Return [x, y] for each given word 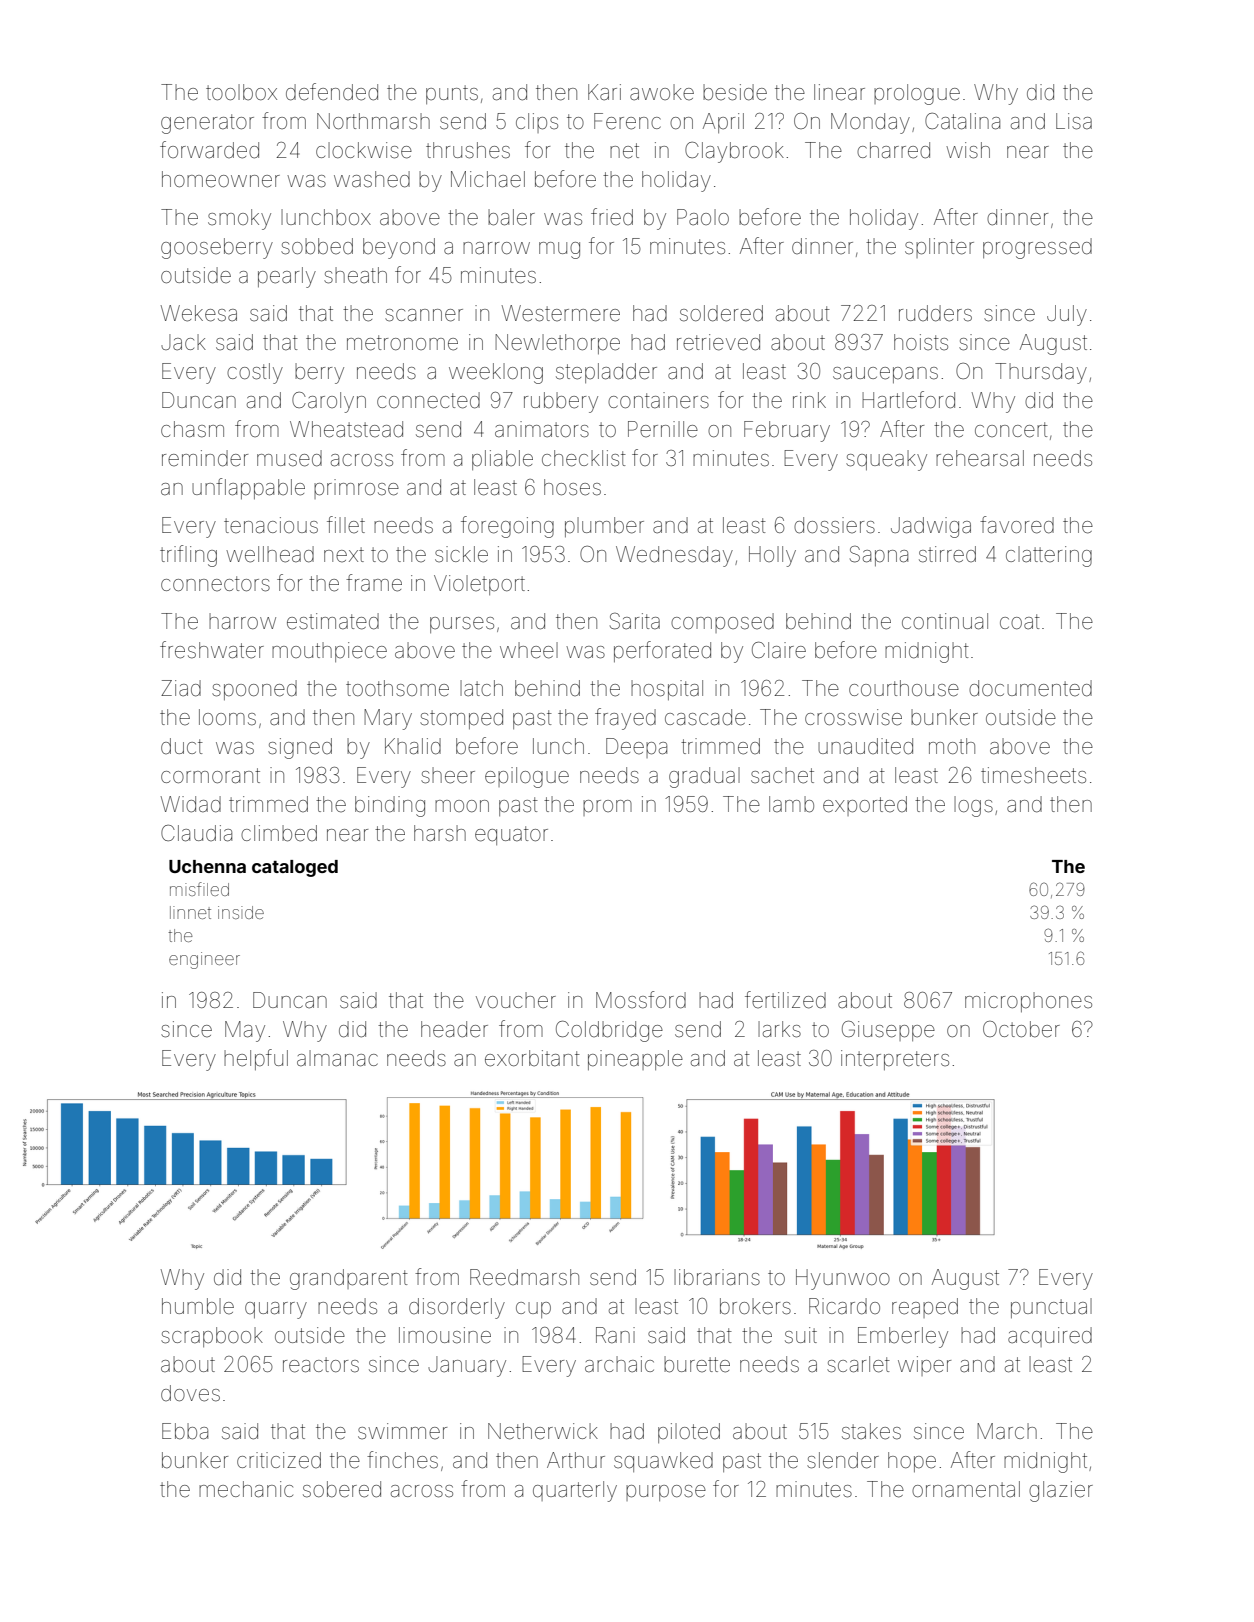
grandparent [349, 1279]
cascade [705, 717]
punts [452, 94]
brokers [755, 1306]
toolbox [241, 92]
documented [1030, 688]
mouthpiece [329, 652]
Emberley [903, 1337]
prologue [917, 94]
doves [190, 1393]
